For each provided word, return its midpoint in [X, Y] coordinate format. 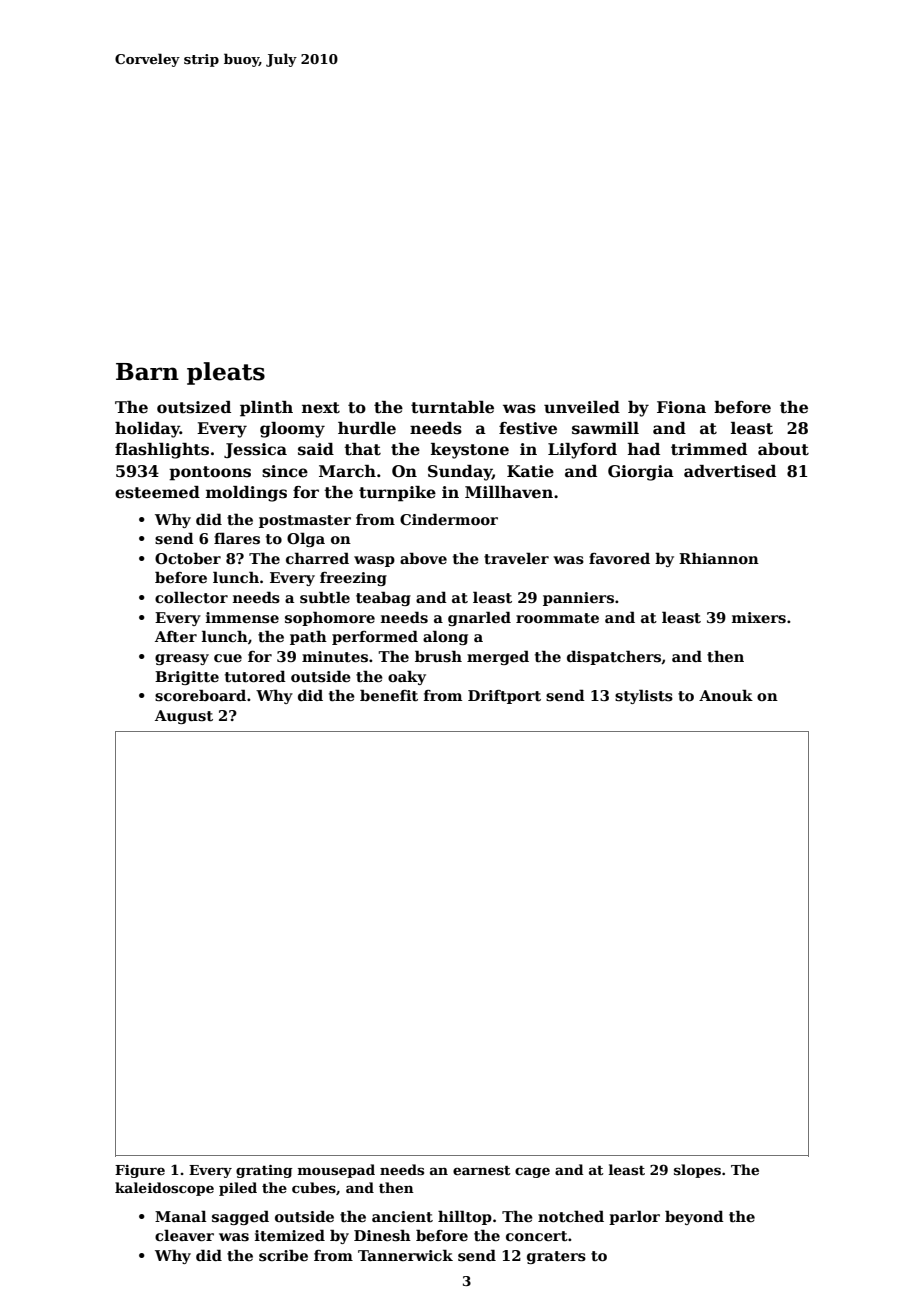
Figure [140, 1171]
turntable [452, 407]
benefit [389, 695]
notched [571, 1216]
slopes [697, 1171]
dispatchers [614, 657]
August [184, 717]
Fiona [681, 407]
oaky [407, 677]
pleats [226, 373]
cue [228, 658]
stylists [644, 696]
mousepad [336, 1171]
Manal [181, 1216]
